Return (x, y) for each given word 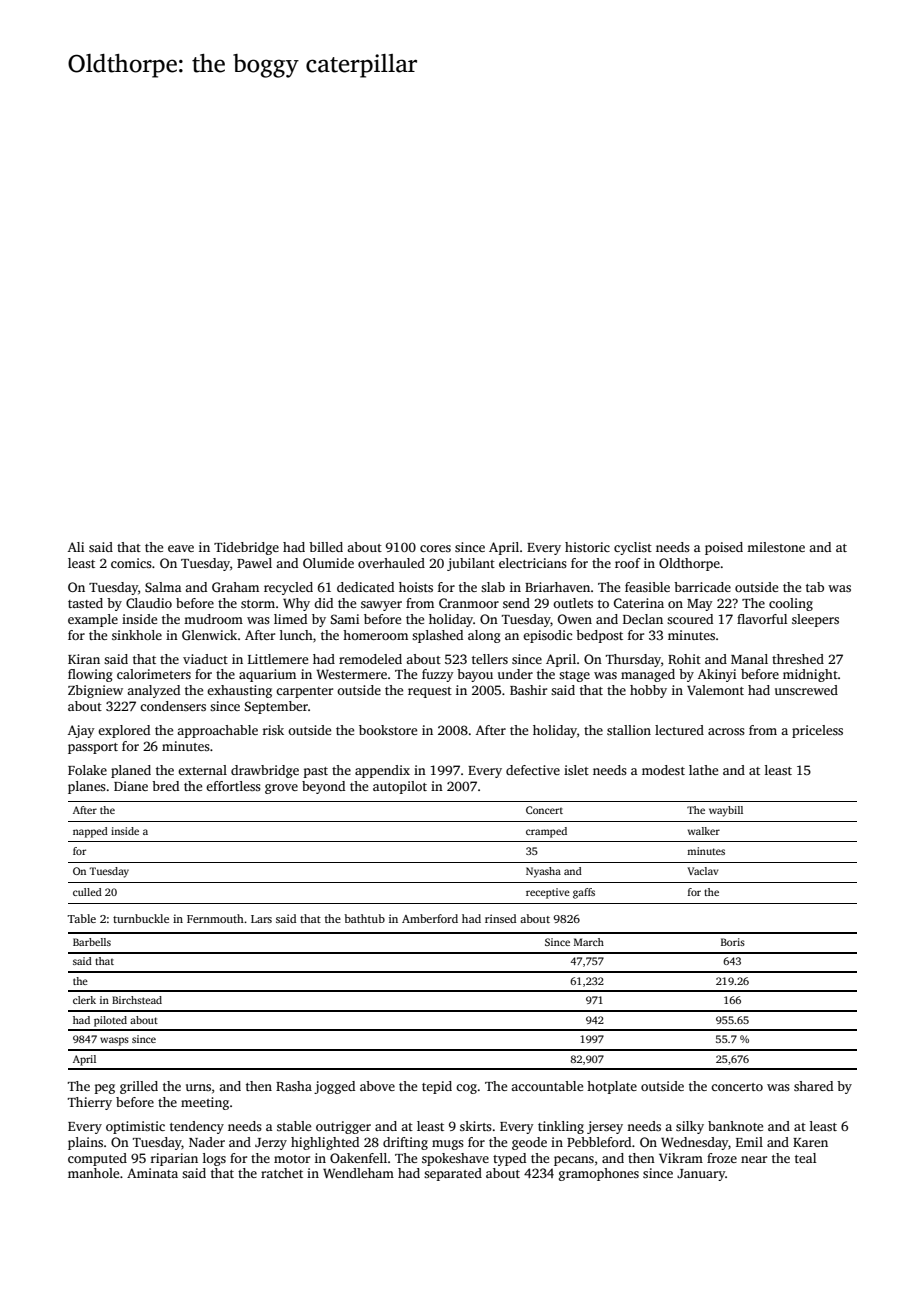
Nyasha (543, 872)
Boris (733, 942)
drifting (405, 1143)
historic (587, 547)
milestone (776, 547)
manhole (93, 1173)
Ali (76, 547)
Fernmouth (215, 918)
